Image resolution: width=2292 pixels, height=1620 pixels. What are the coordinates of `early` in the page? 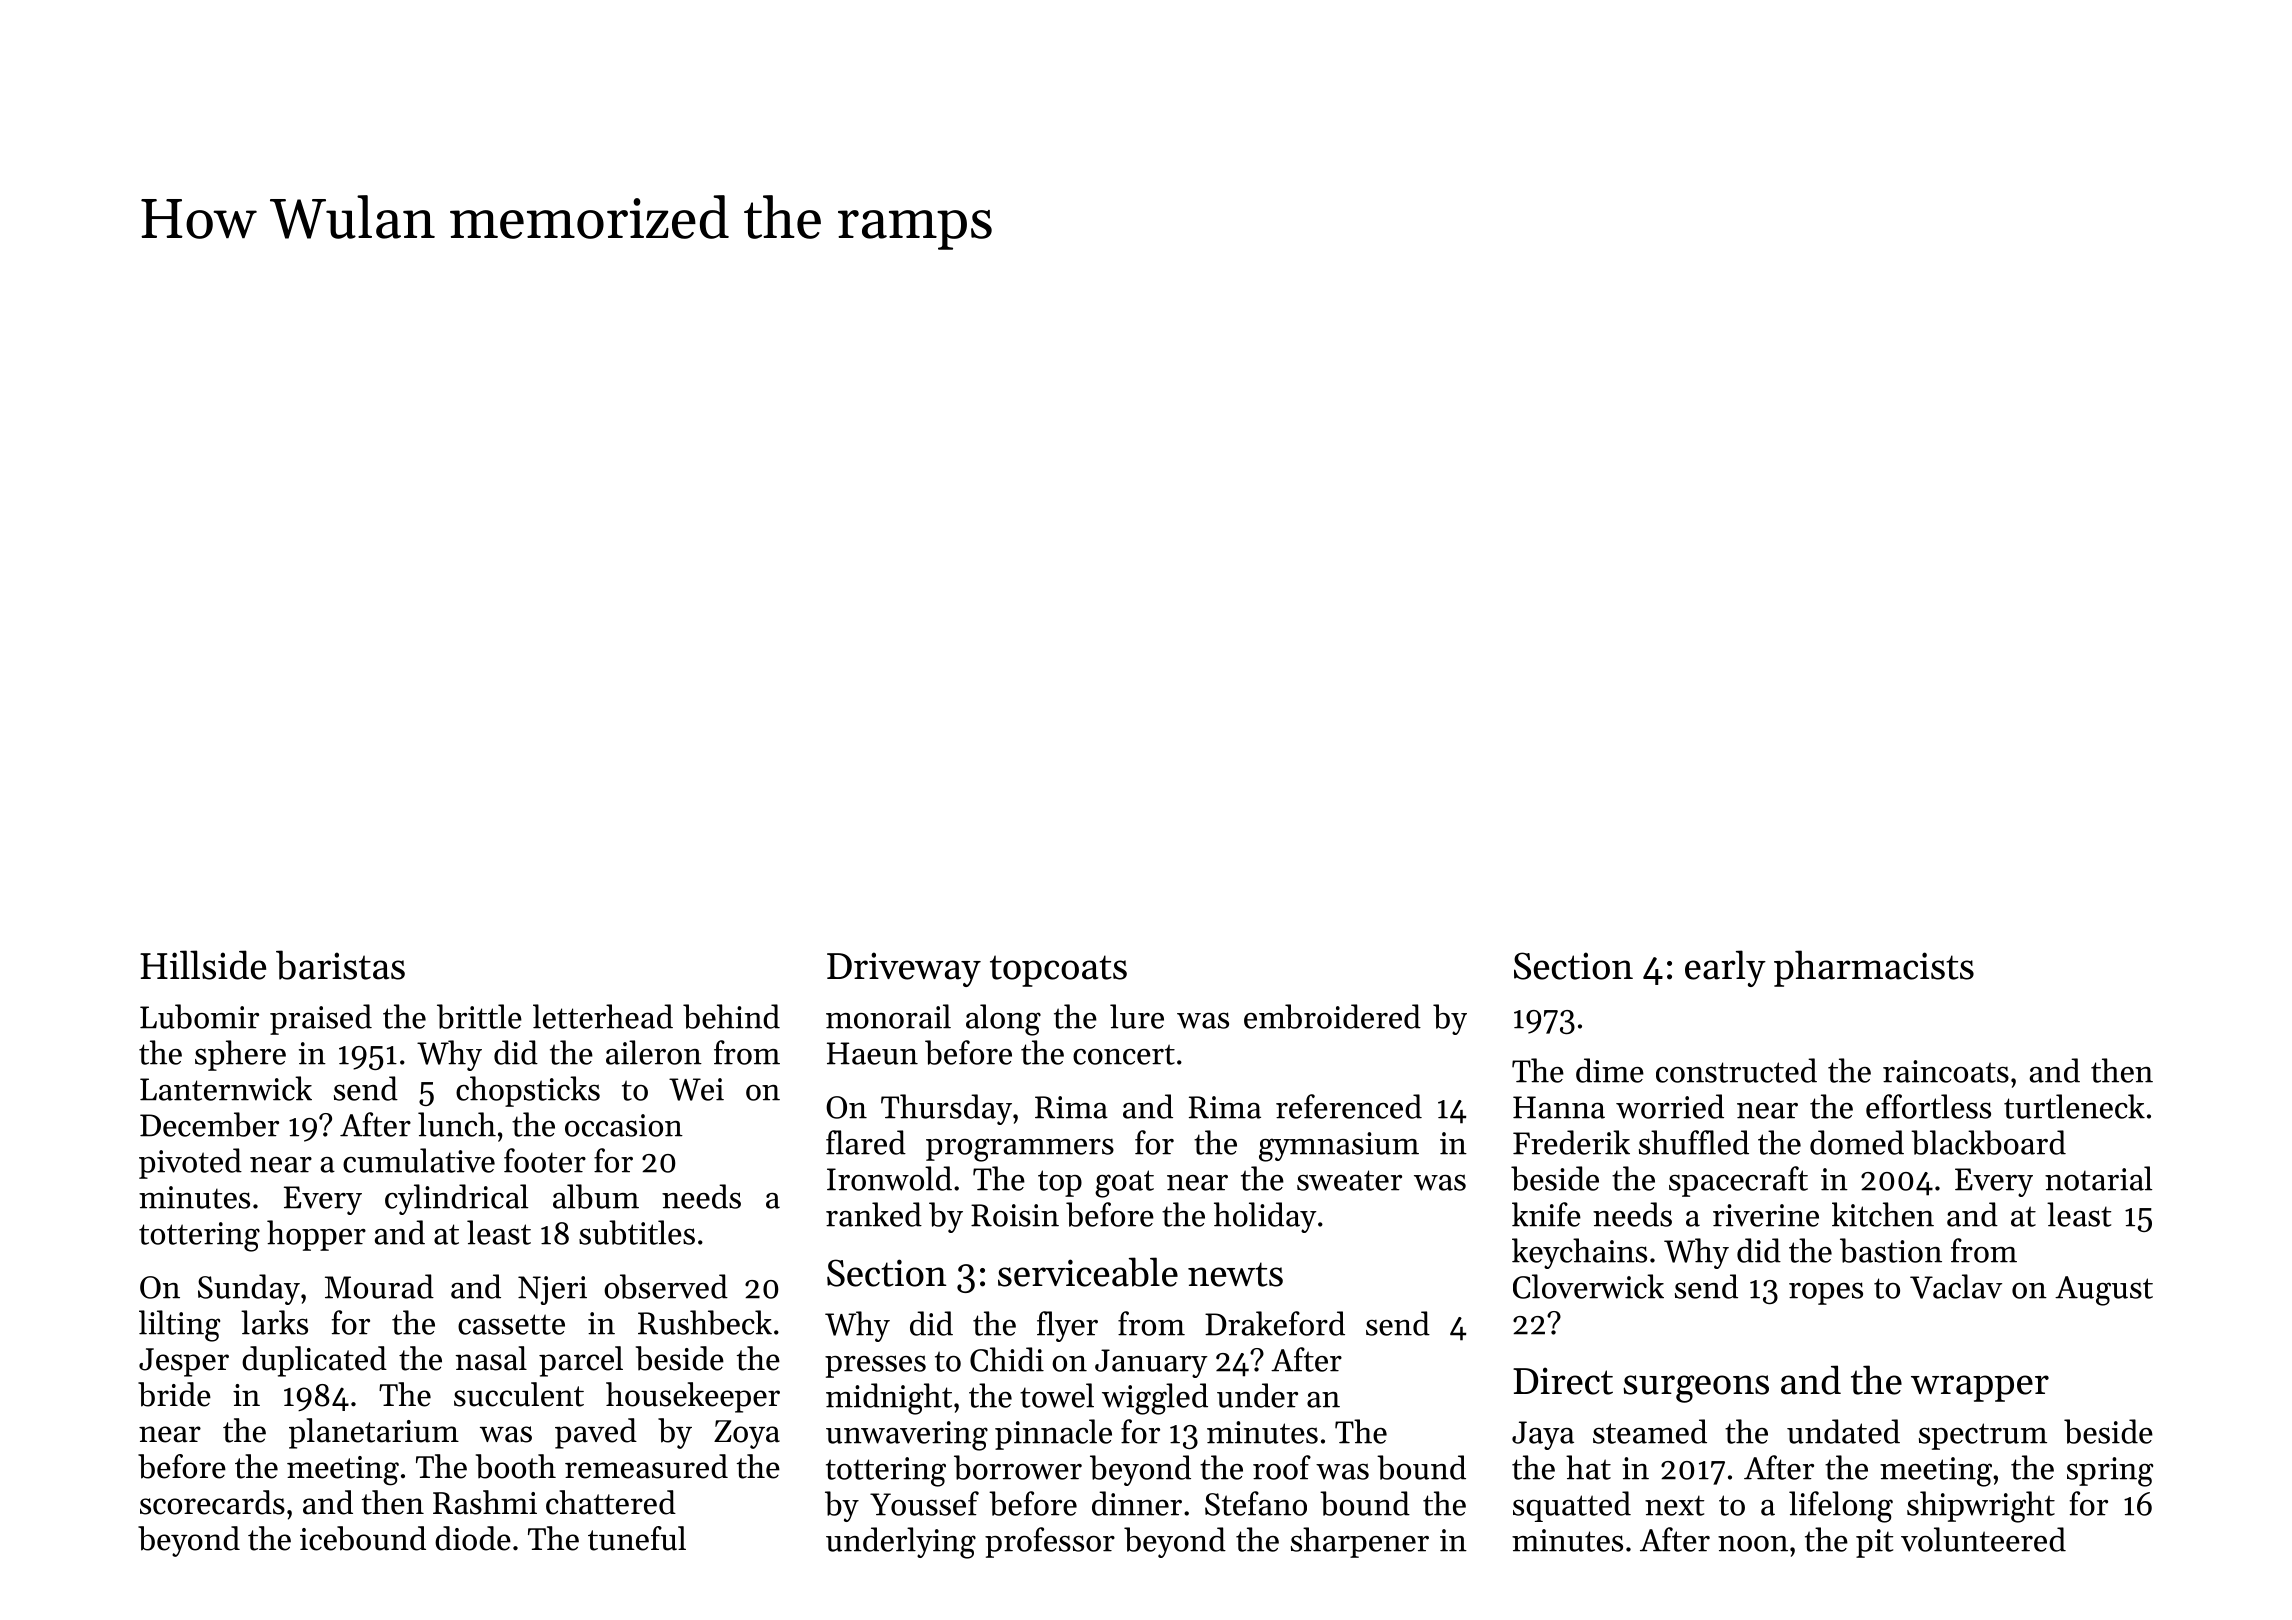 It's located at (1725, 968).
